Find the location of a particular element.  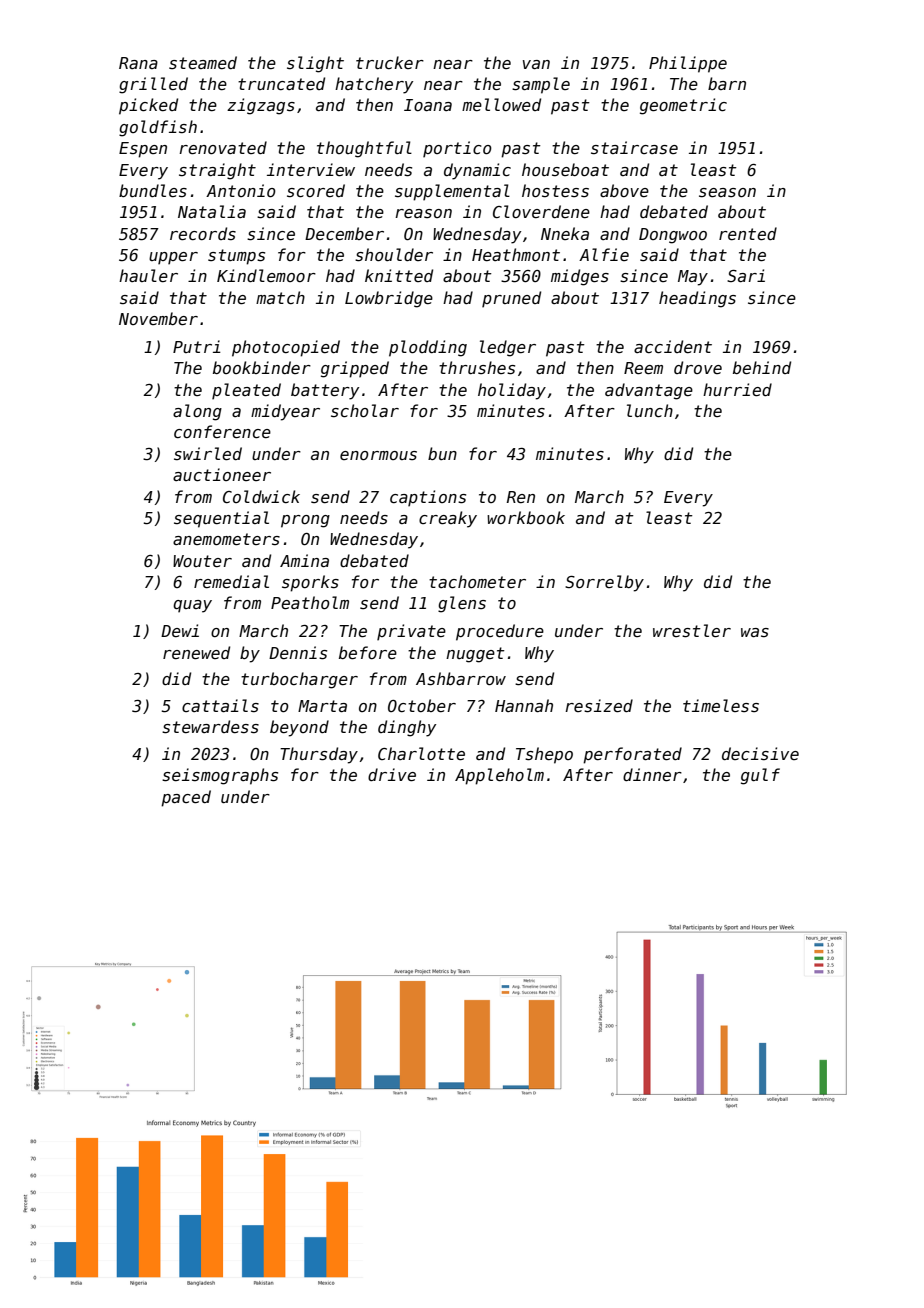

Dennis is located at coordinates (298, 653).
